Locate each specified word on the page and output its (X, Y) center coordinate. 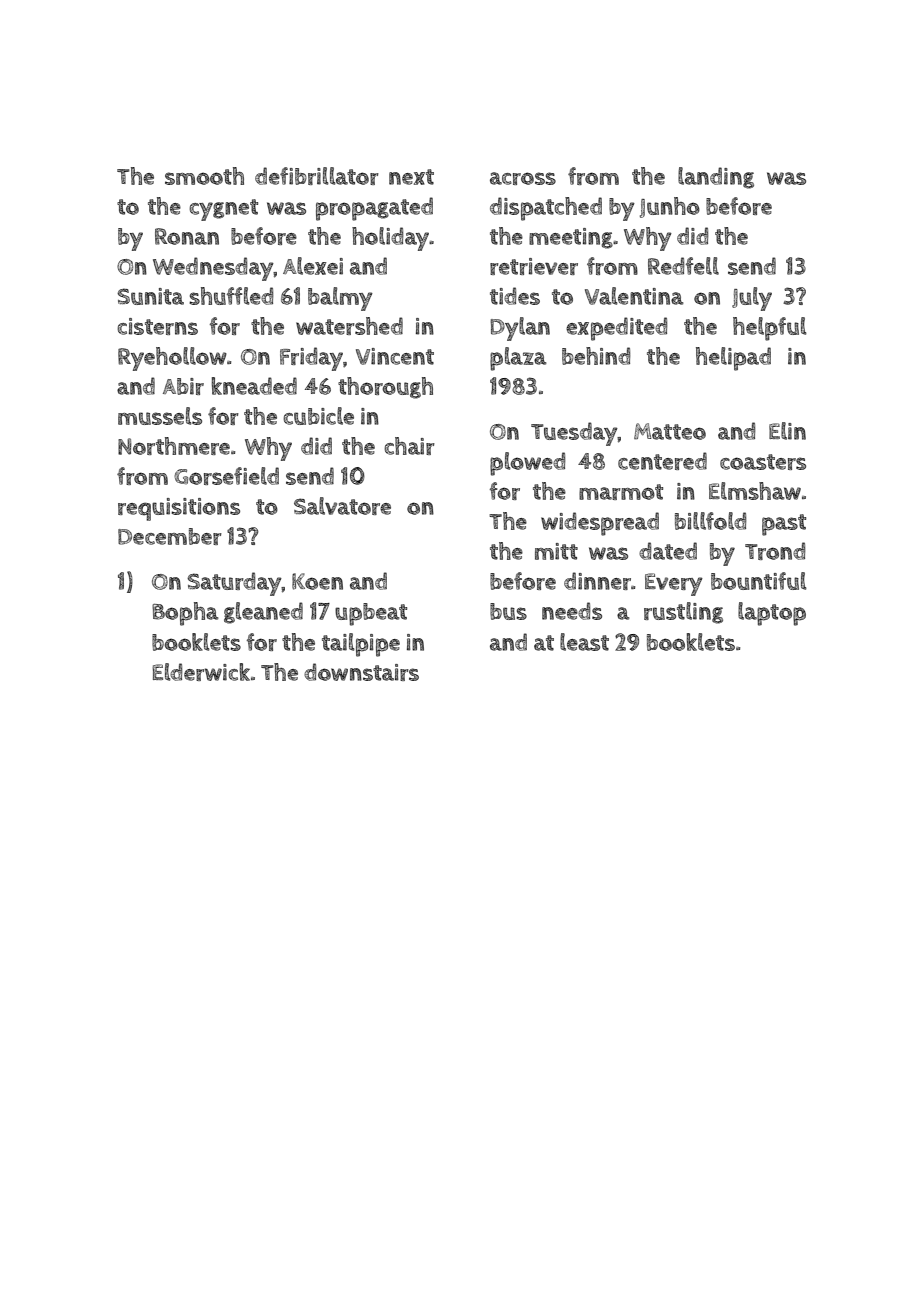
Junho (670, 207)
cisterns (157, 326)
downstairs (361, 672)
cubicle (318, 416)
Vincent (395, 356)
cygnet (223, 210)
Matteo (670, 431)
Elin (787, 431)
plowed (528, 464)
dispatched (546, 209)
